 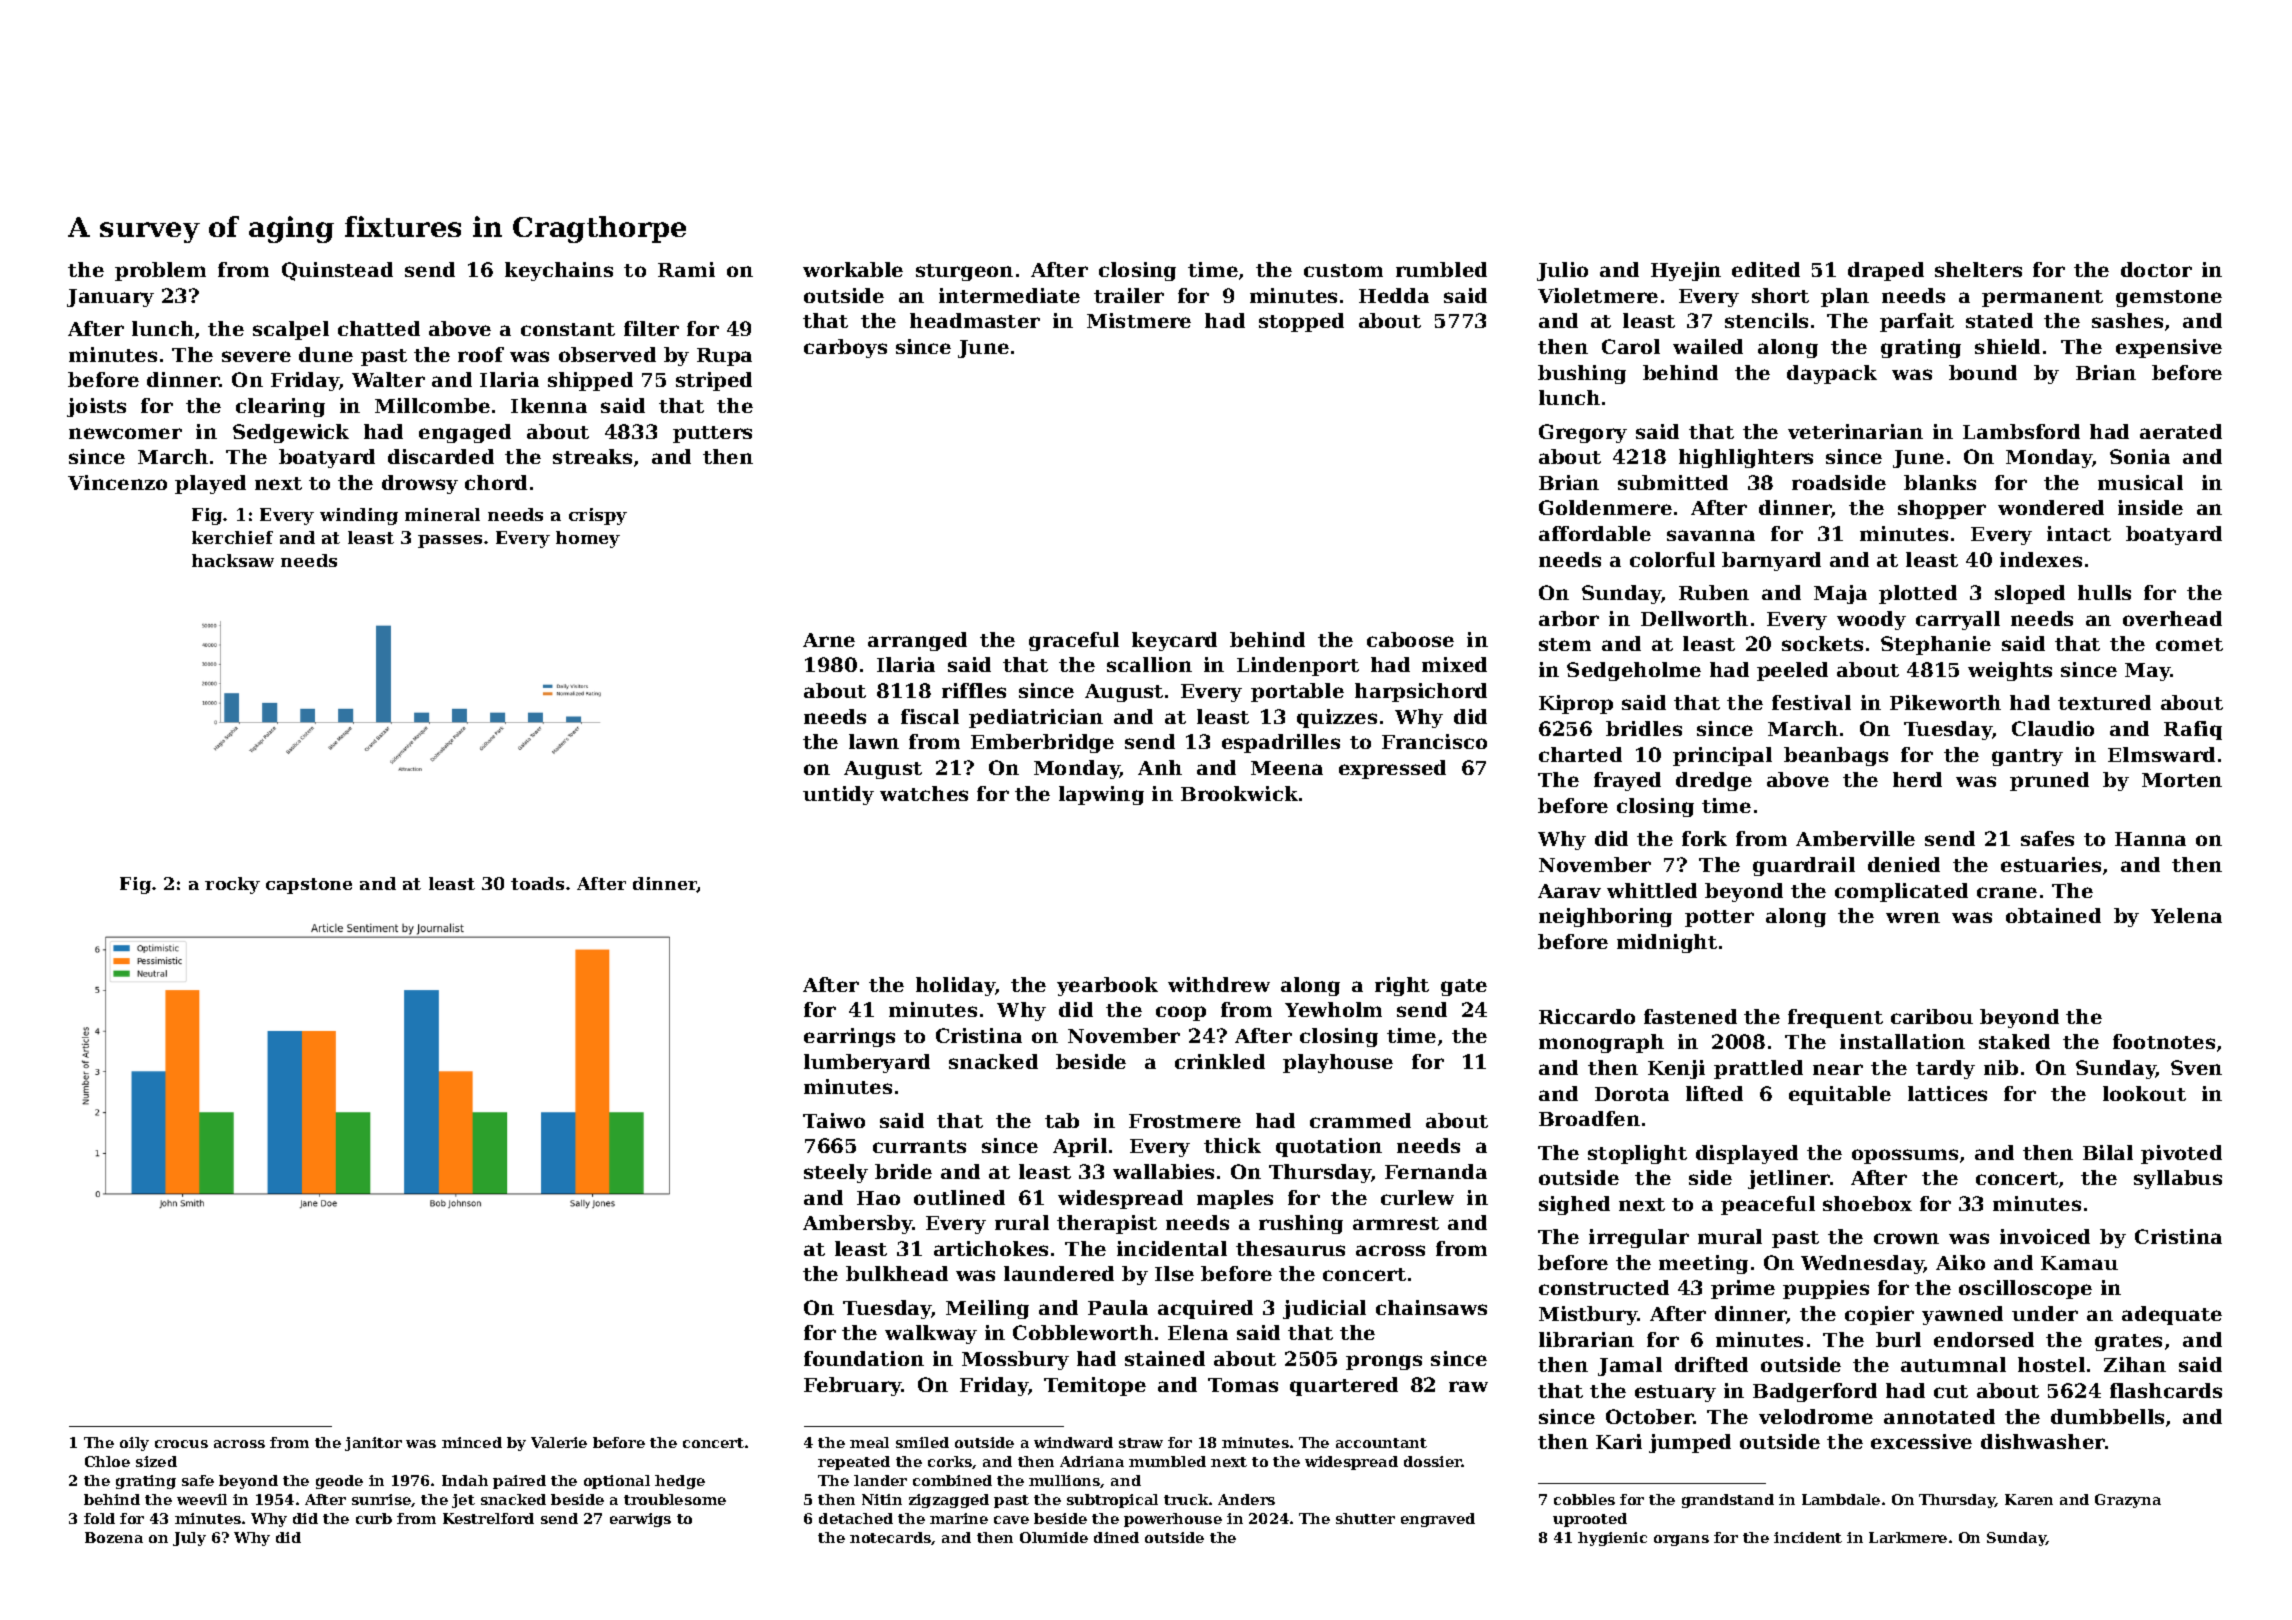 What do you see at coordinates (537, 883) in the page?
I see `toads` at bounding box center [537, 883].
